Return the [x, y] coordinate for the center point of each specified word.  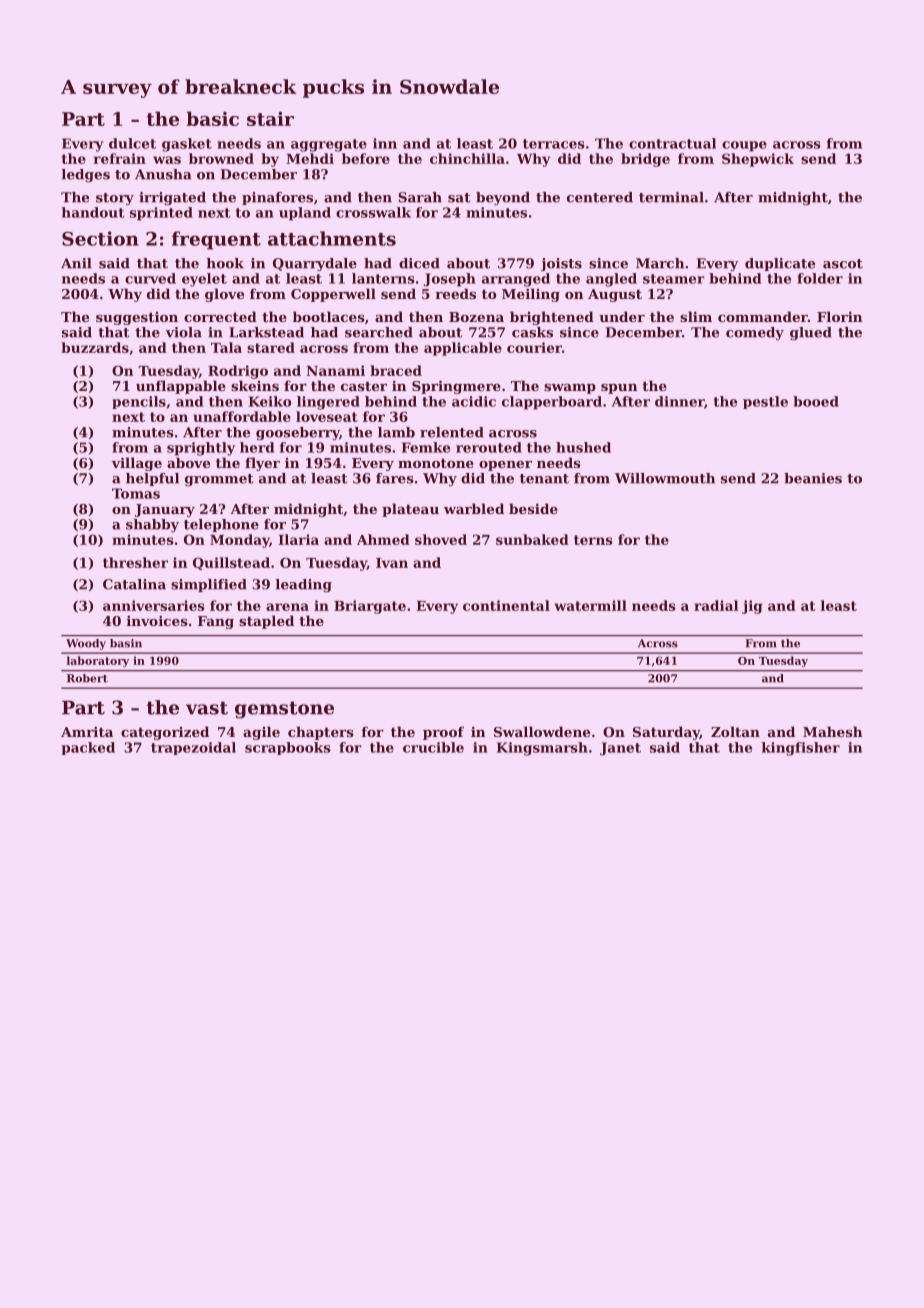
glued [811, 333]
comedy [755, 333]
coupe [744, 146]
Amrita [87, 732]
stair [270, 119]
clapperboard [552, 403]
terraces [554, 144]
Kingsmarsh [542, 749]
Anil [76, 263]
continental [506, 605]
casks [532, 332]
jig [752, 607]
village [137, 464]
